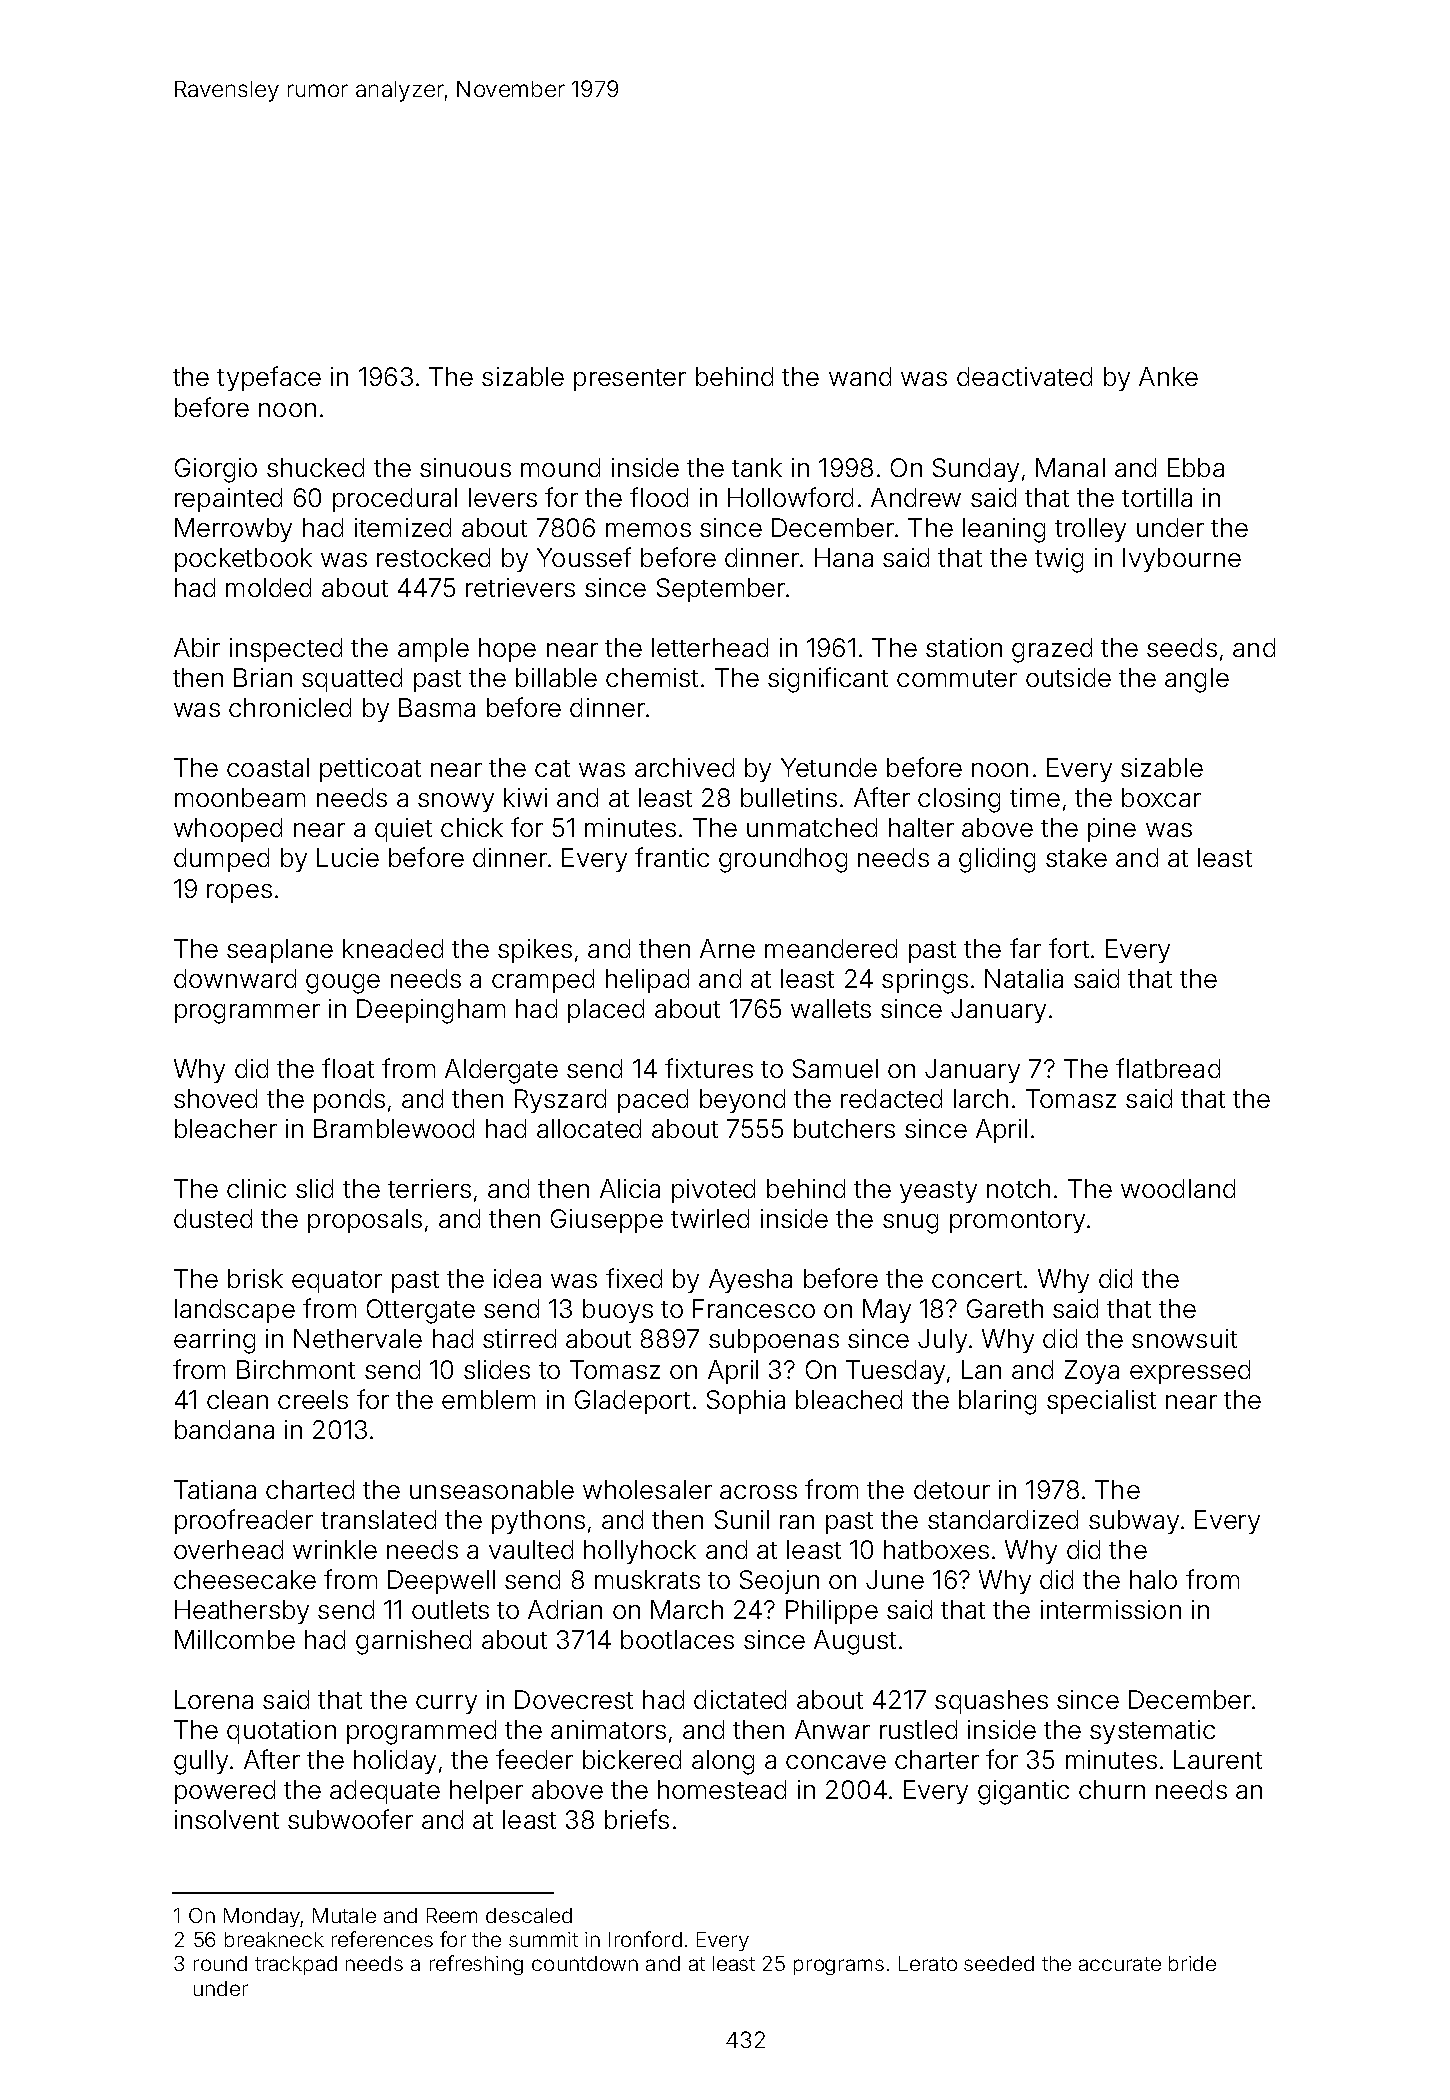  What do you see at coordinates (269, 378) in the screenshot?
I see `typeface` at bounding box center [269, 378].
